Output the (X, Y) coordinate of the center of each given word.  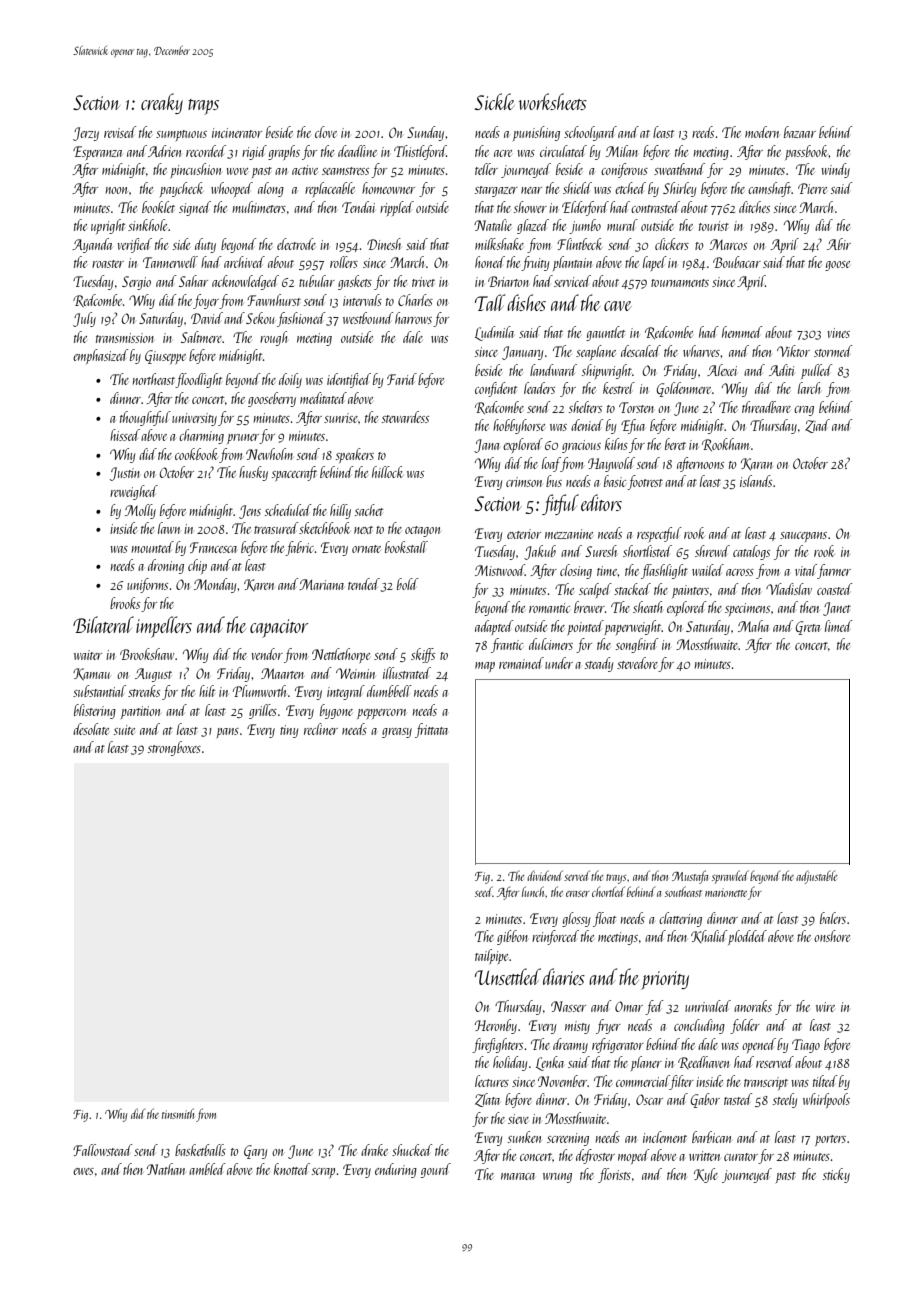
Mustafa (690, 877)
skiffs (423, 655)
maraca (518, 1176)
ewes (83, 1171)
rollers (344, 262)
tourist (714, 226)
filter (682, 1082)
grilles (263, 711)
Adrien (164, 151)
